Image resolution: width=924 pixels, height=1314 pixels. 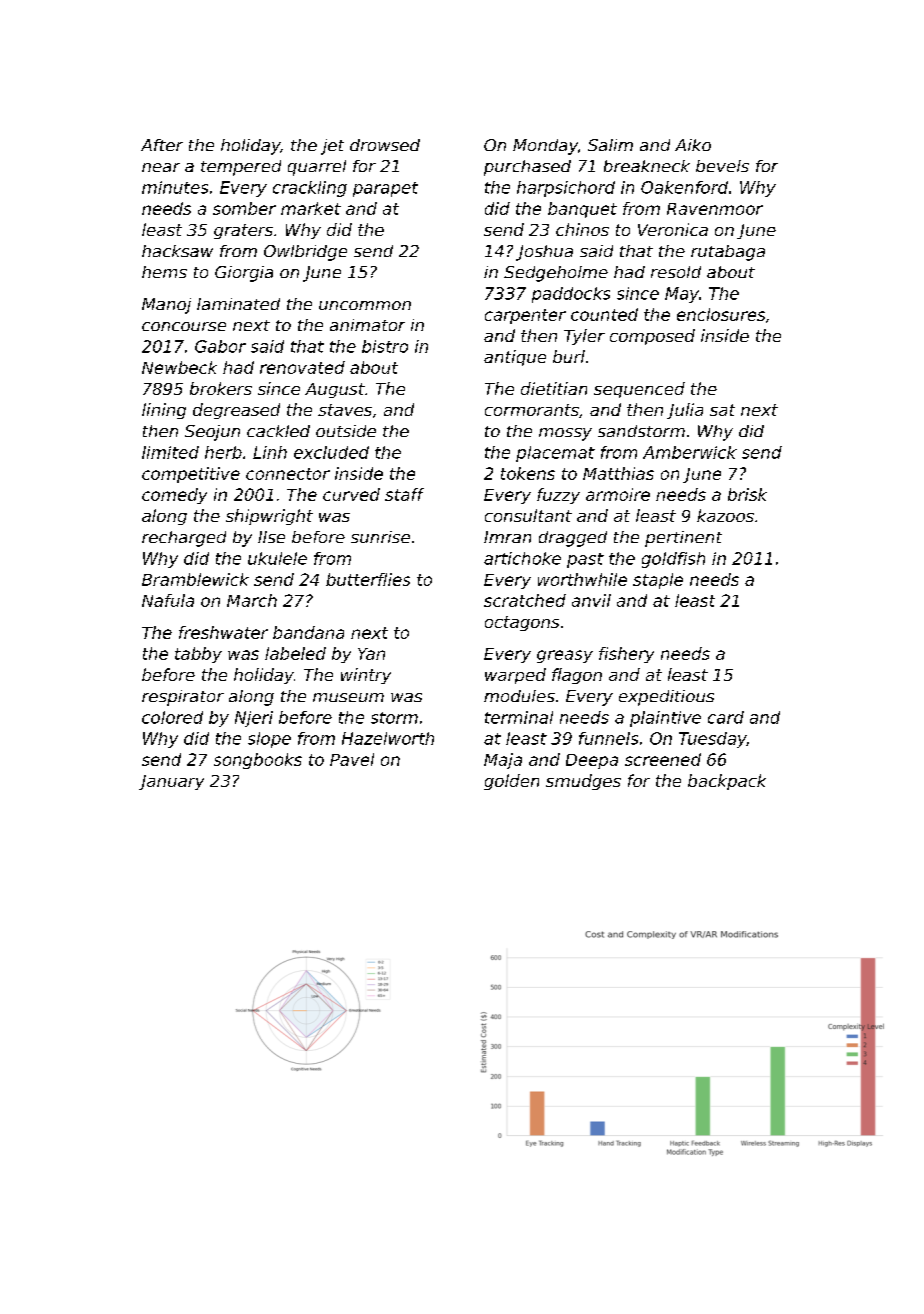 I want to click on ukulele, so click(x=277, y=558).
